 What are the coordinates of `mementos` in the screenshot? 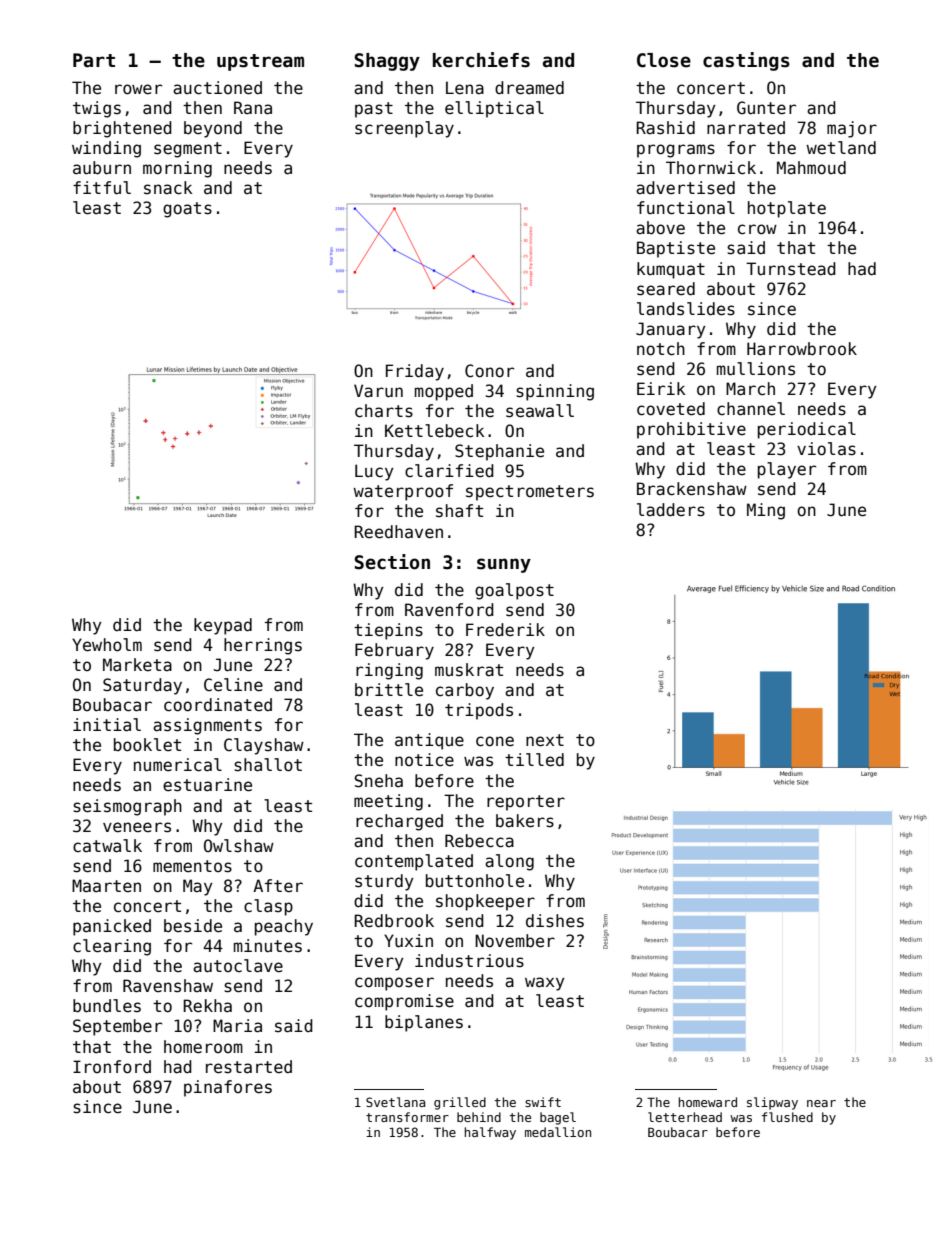 It's located at (192, 866).
